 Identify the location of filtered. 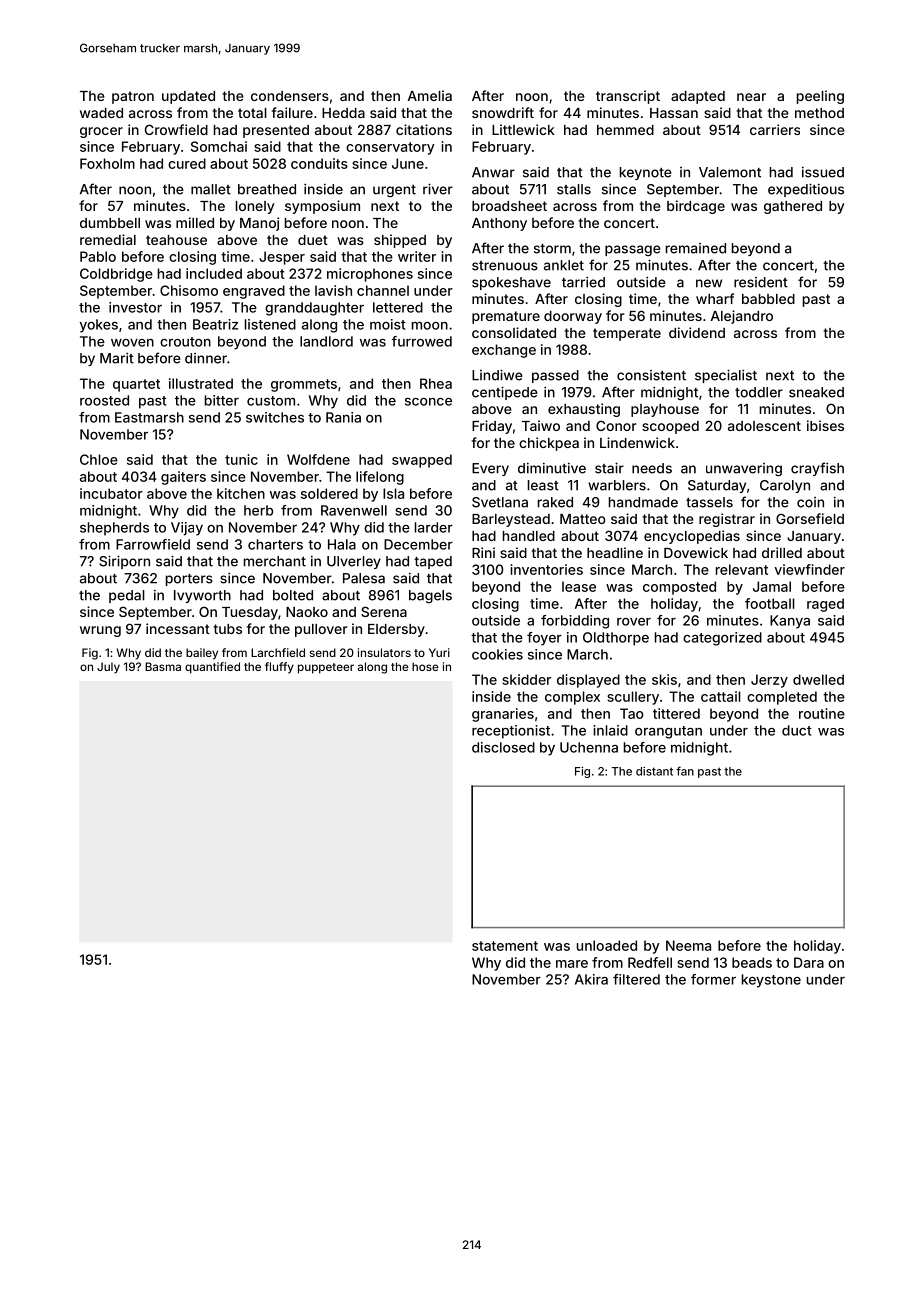
(636, 979).
